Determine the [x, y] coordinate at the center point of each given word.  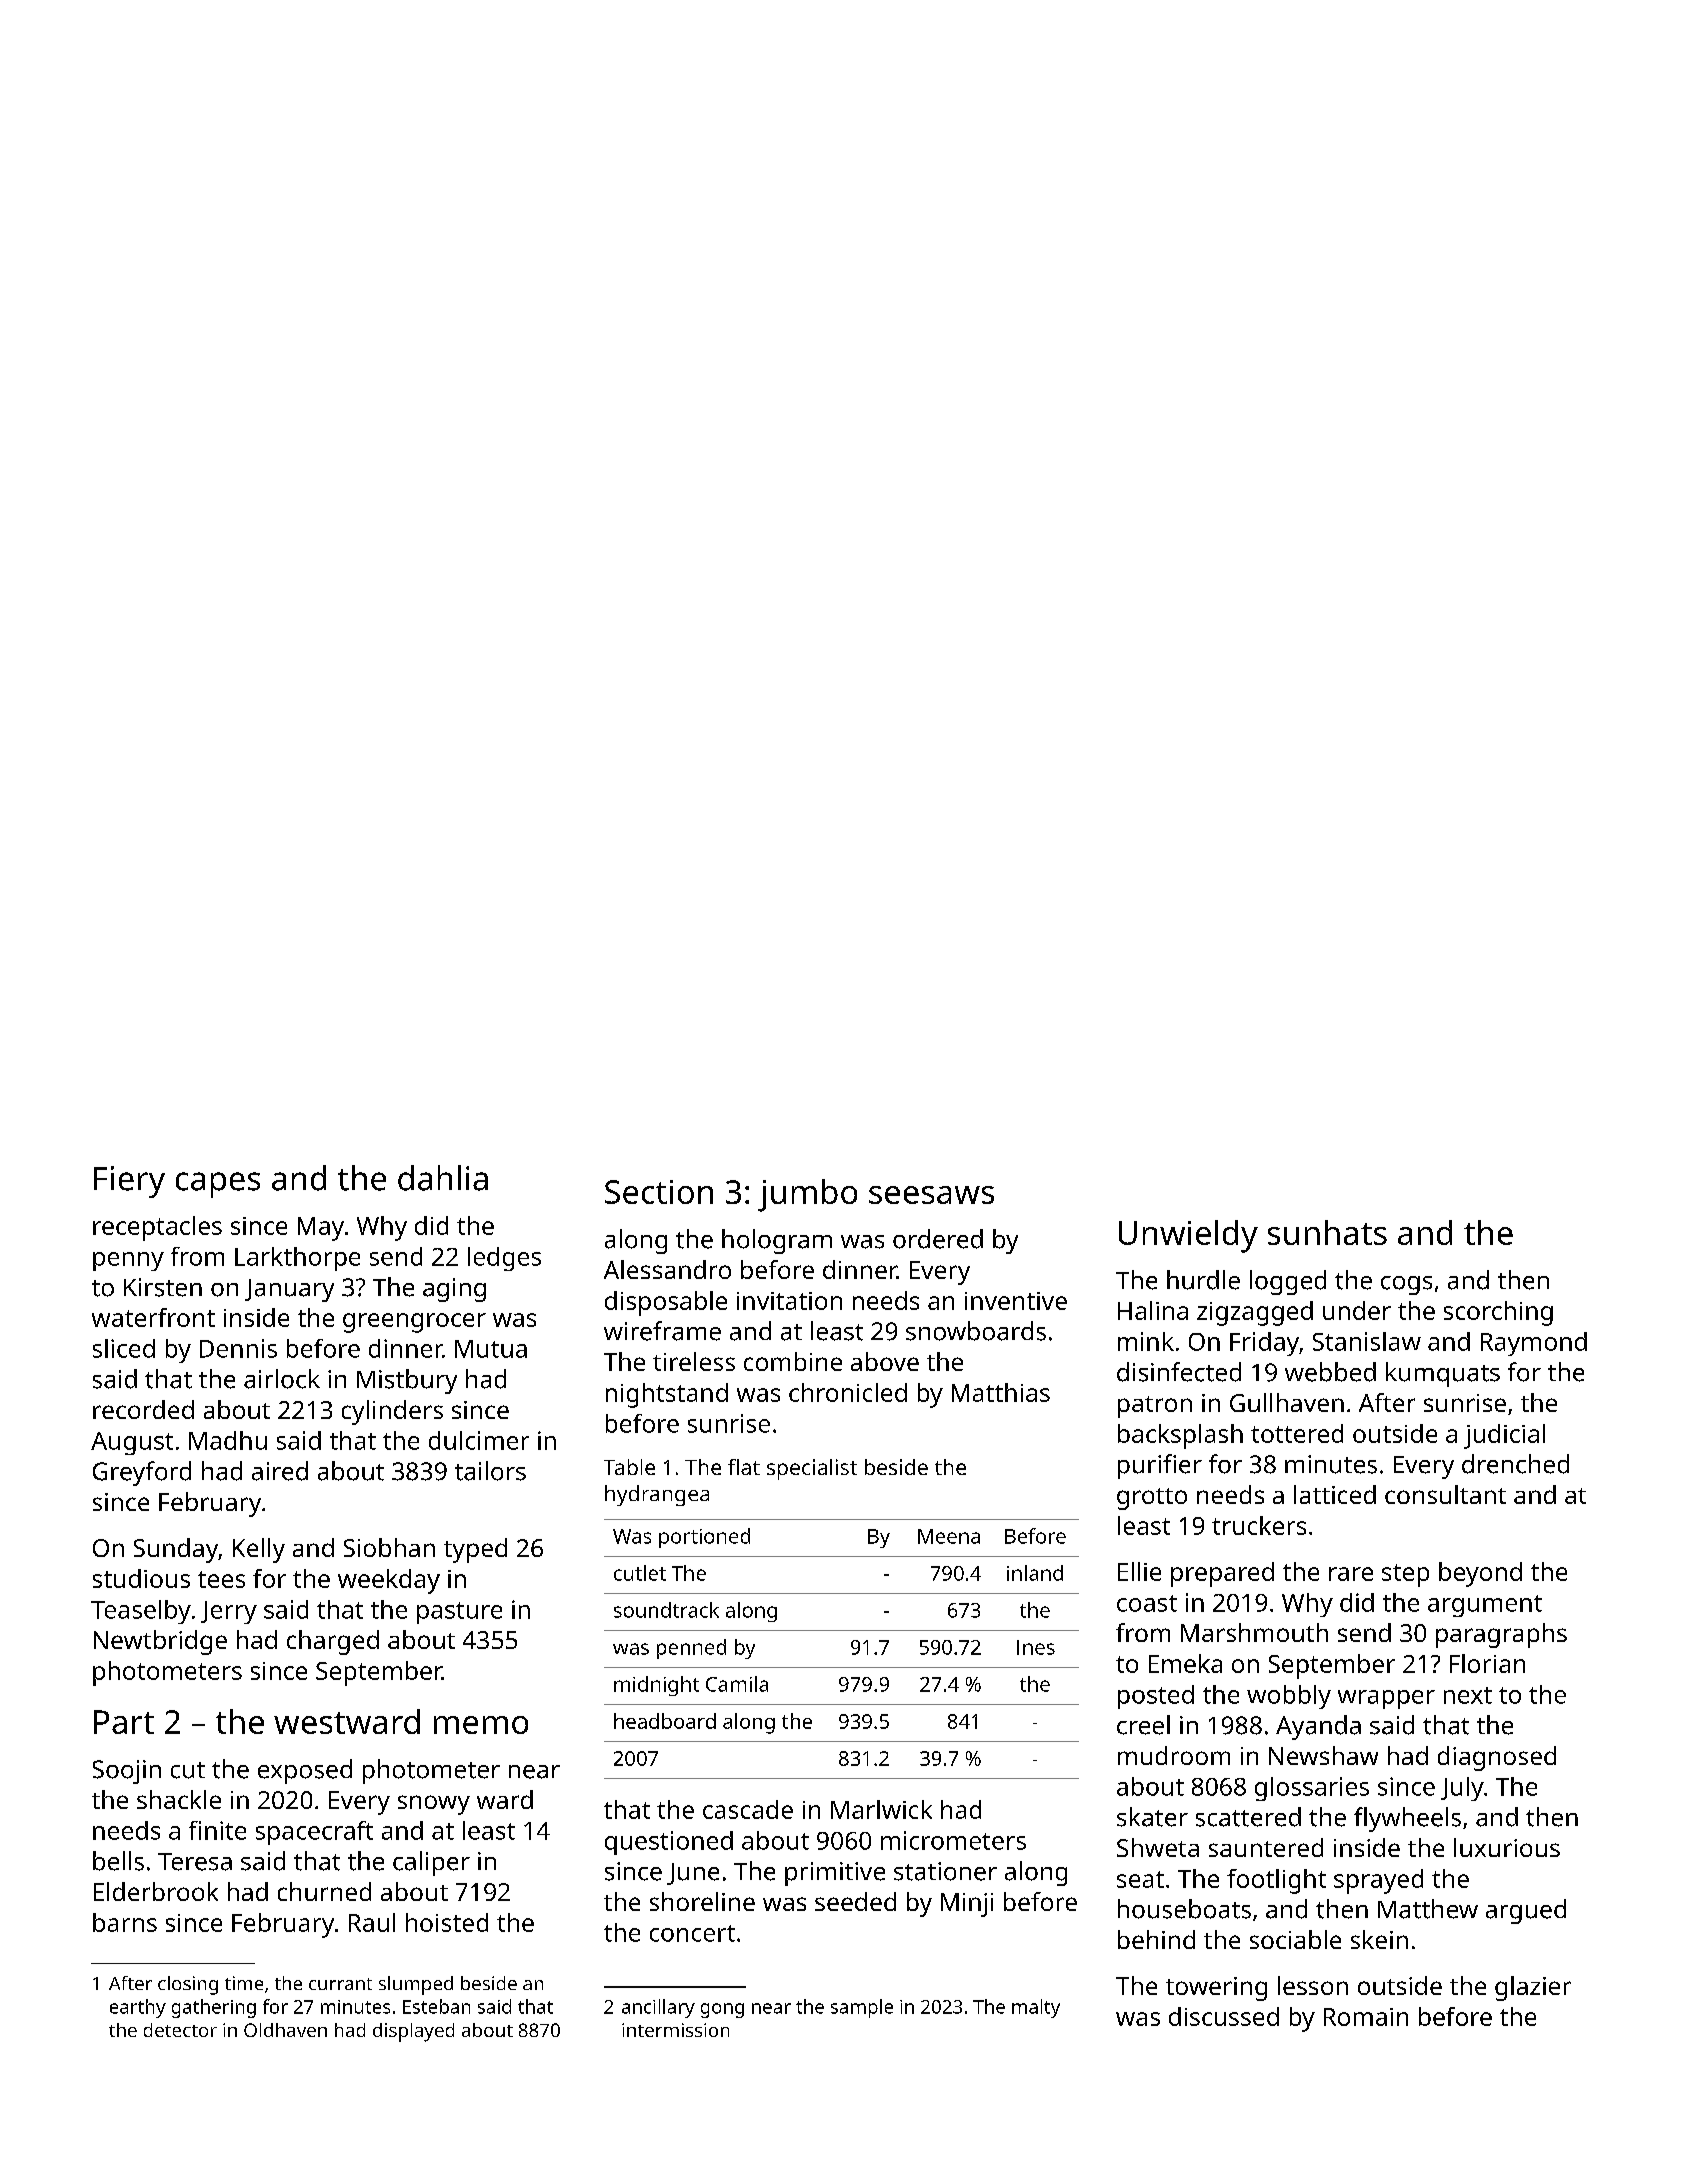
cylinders [392, 1412]
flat [744, 1467]
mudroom [1174, 1755]
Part [124, 1722]
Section [659, 1192]
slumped [416, 1985]
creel [1143, 1725]
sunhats [1327, 1232]
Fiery [129, 1182]
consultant [1445, 1494]
